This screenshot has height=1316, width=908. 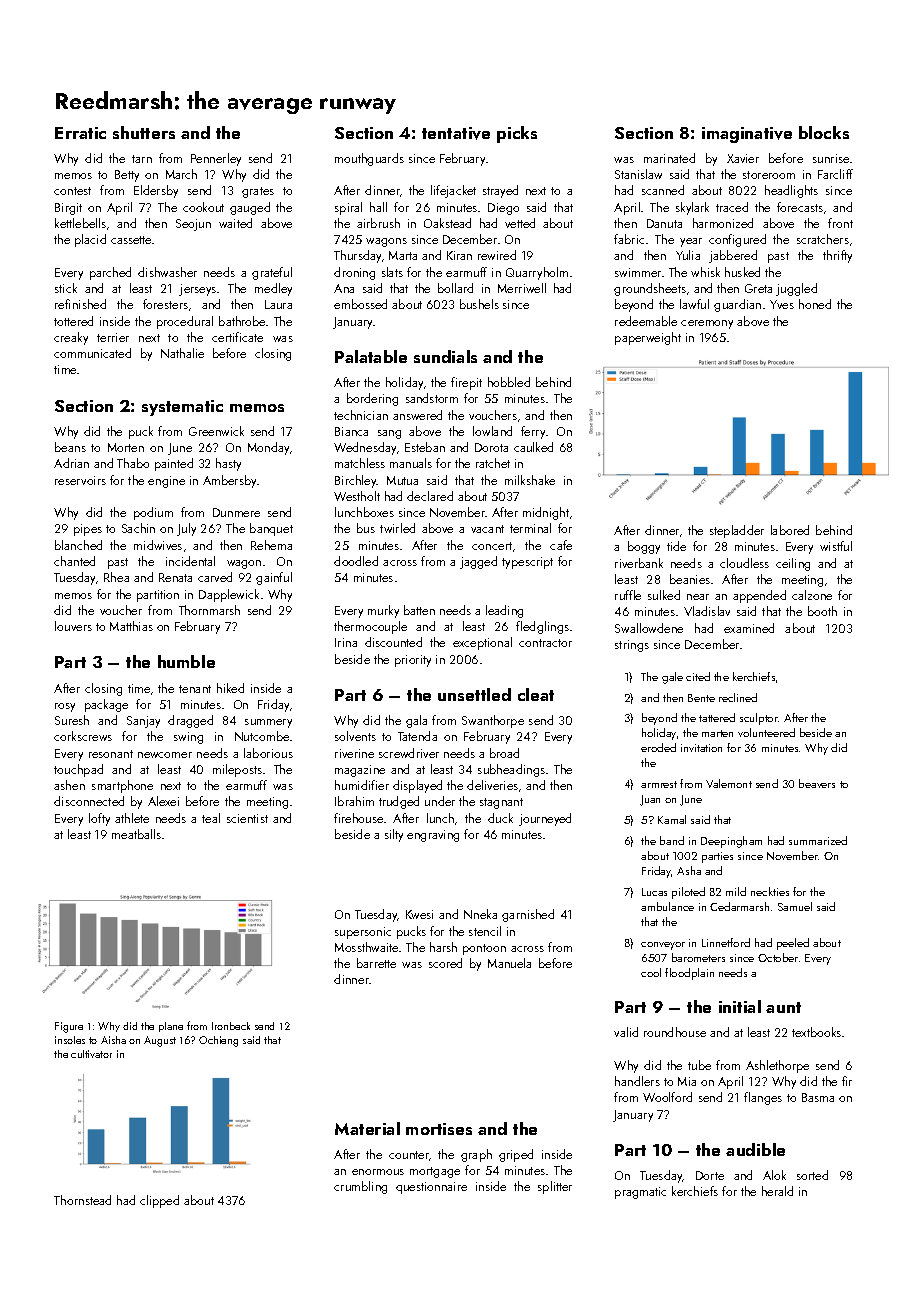 I want to click on imaginative, so click(x=747, y=135).
